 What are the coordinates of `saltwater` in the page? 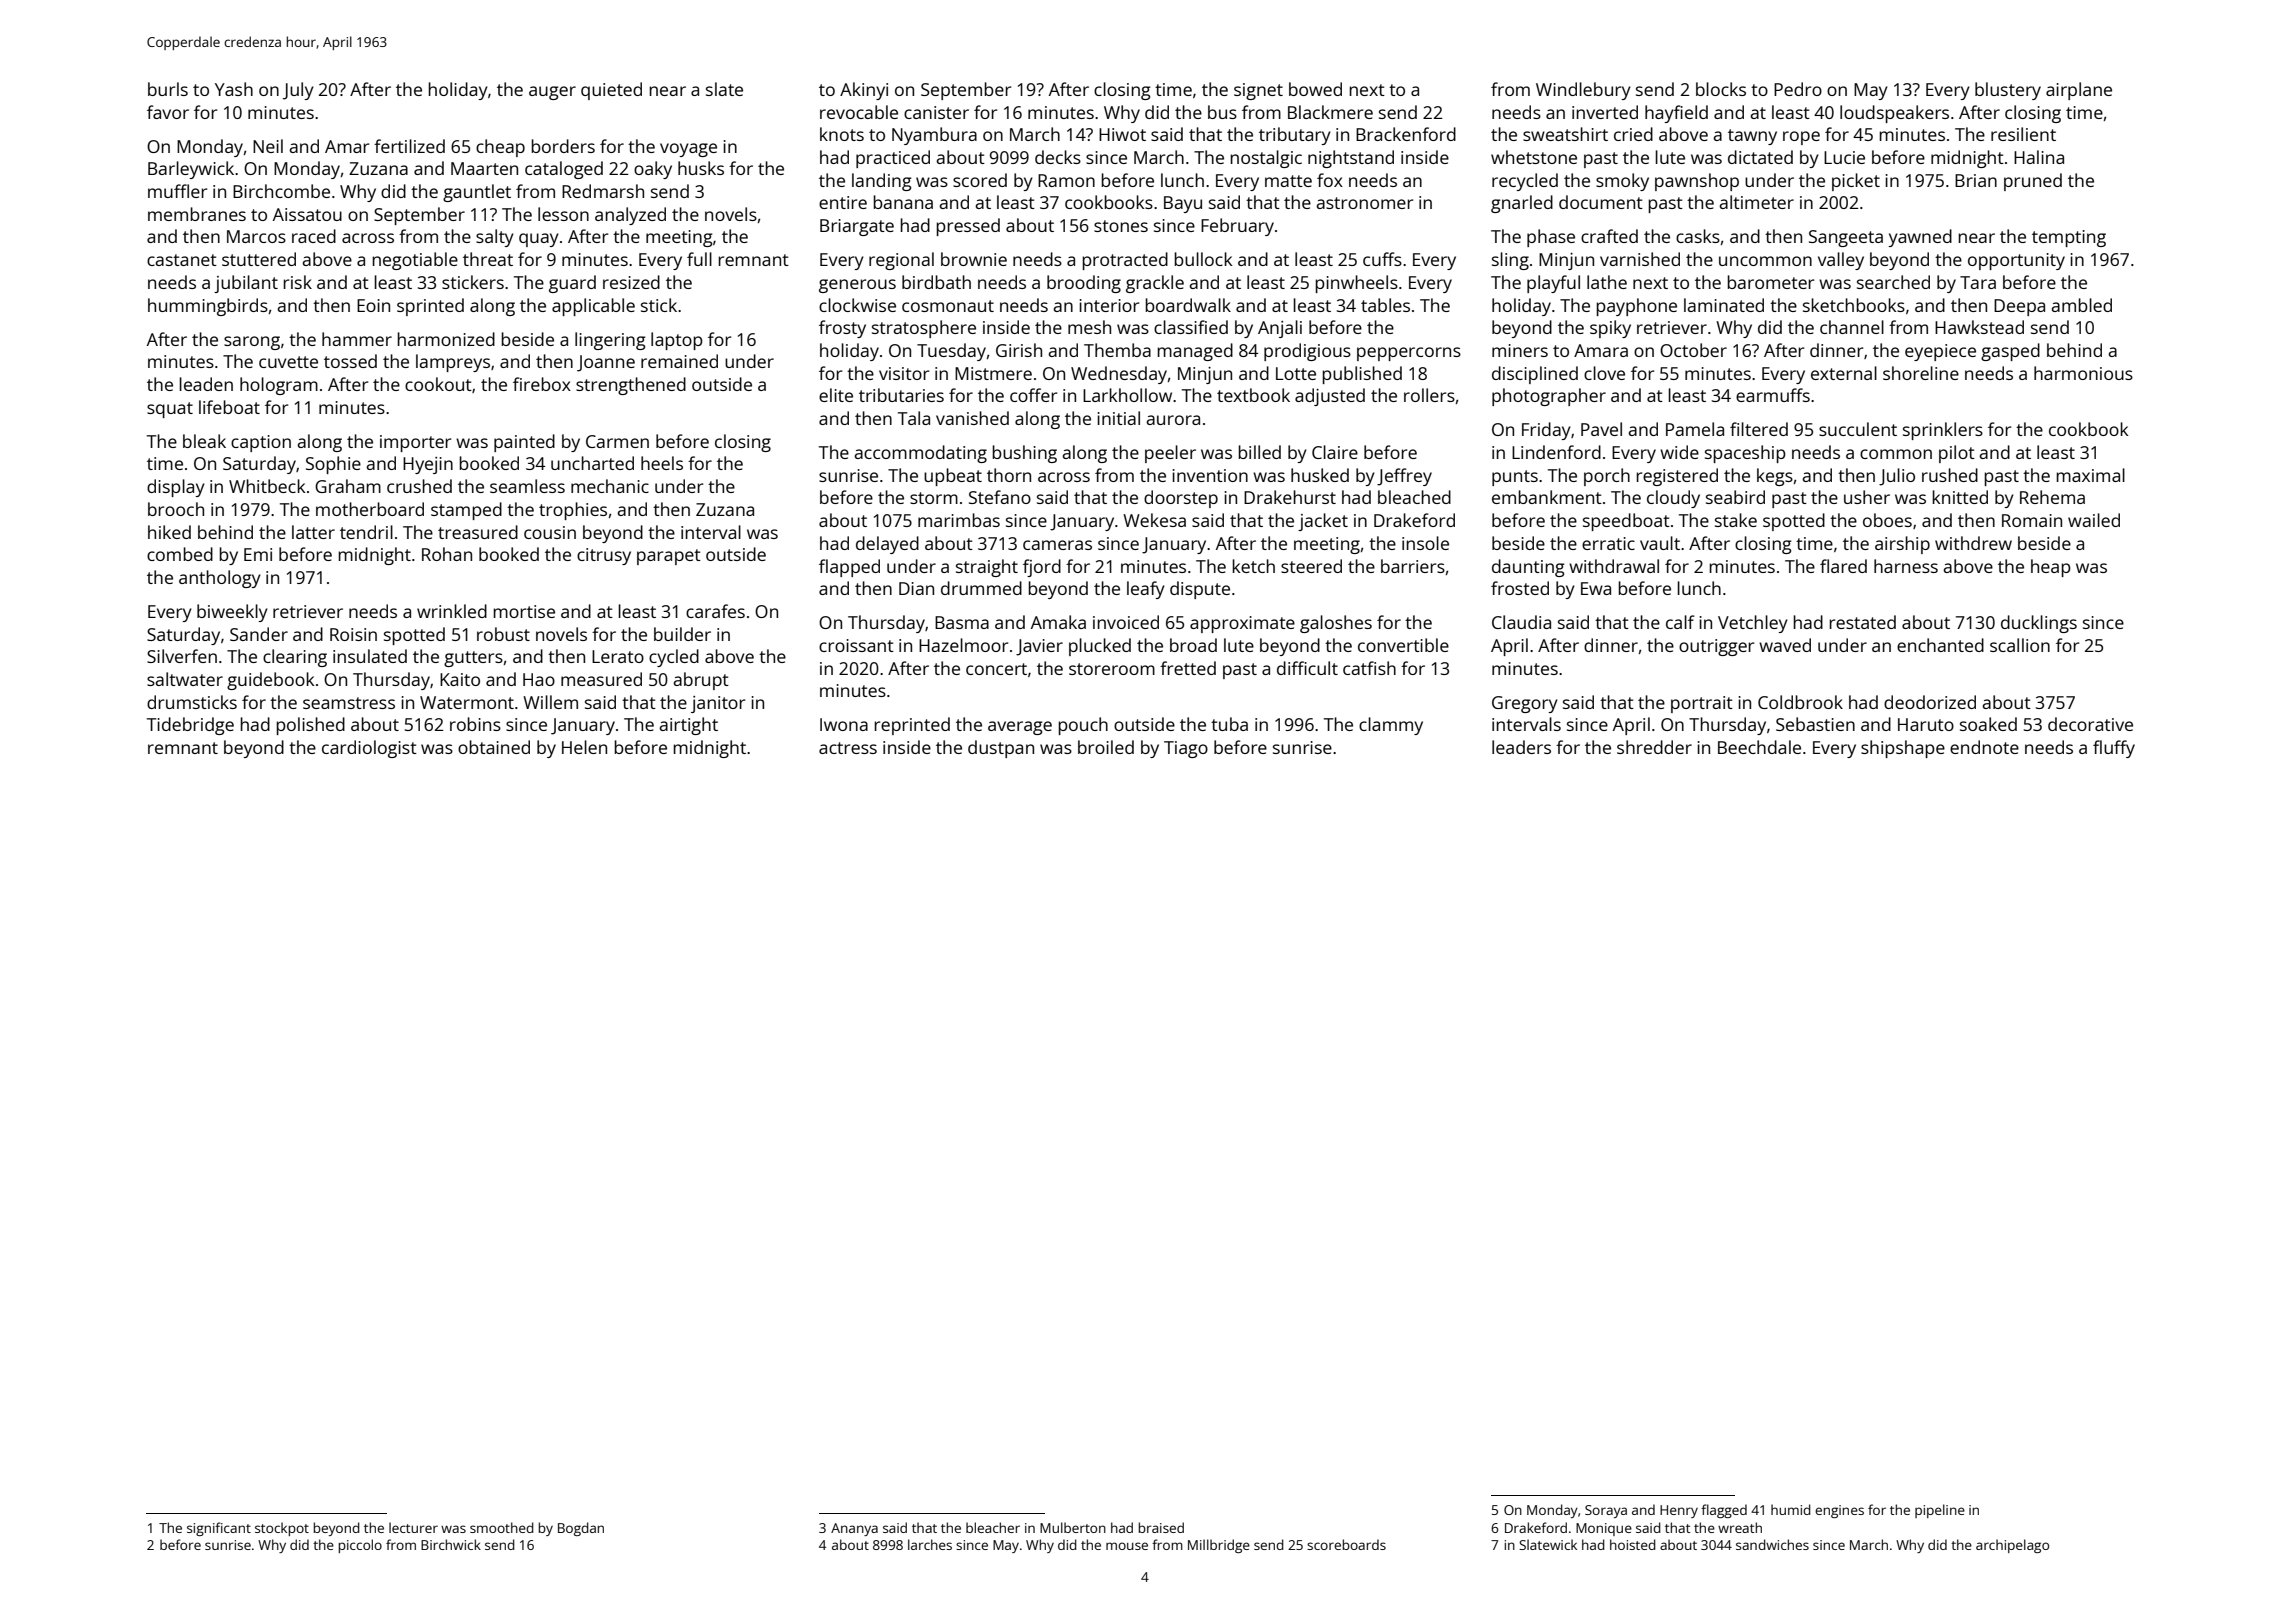 It's located at (185, 679).
